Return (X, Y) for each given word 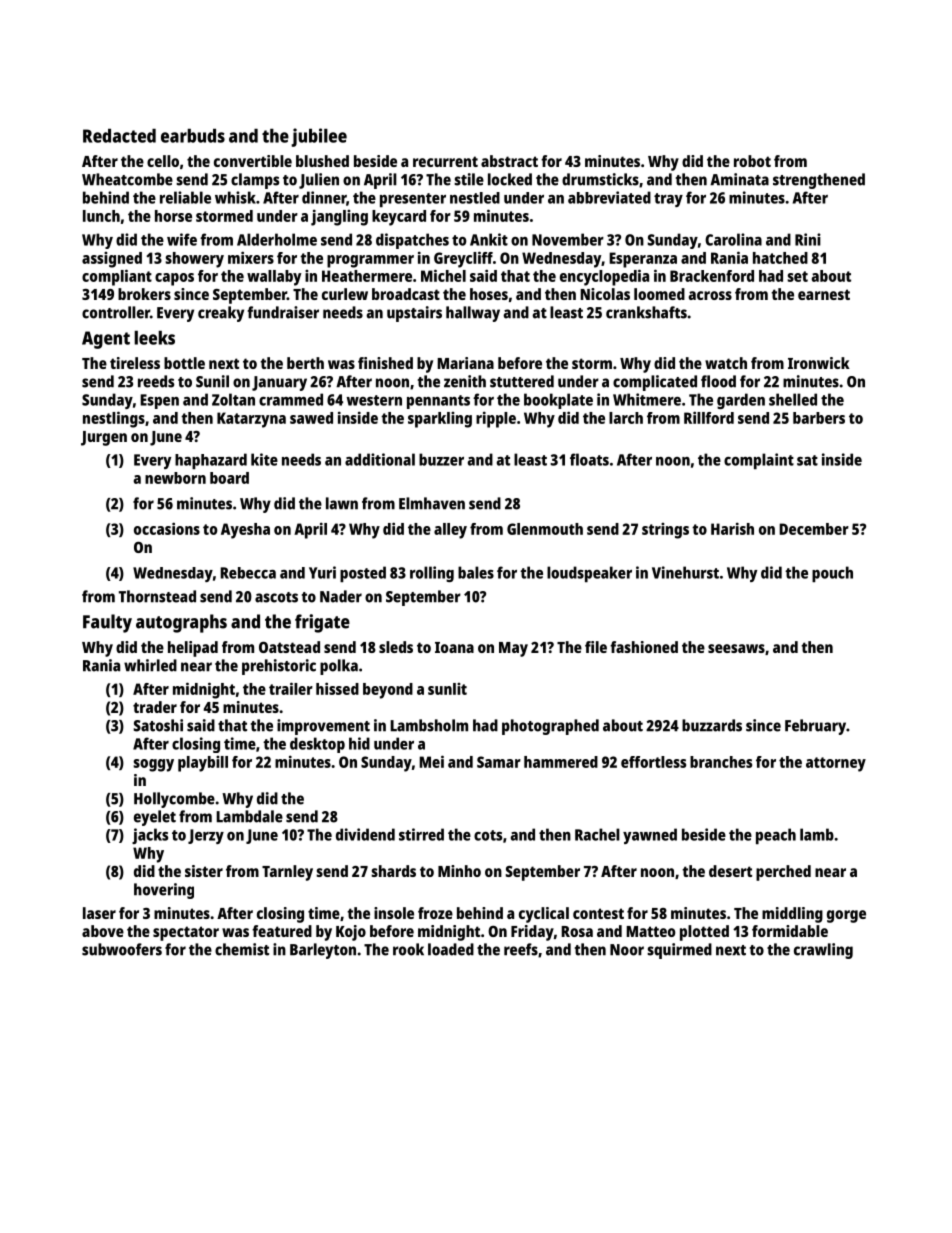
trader (155, 707)
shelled (793, 399)
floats (589, 459)
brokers (144, 294)
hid (359, 743)
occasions (167, 528)
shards (393, 871)
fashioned (644, 647)
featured (282, 931)
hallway (473, 314)
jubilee (319, 137)
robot (752, 161)
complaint (759, 461)
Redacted (119, 136)
